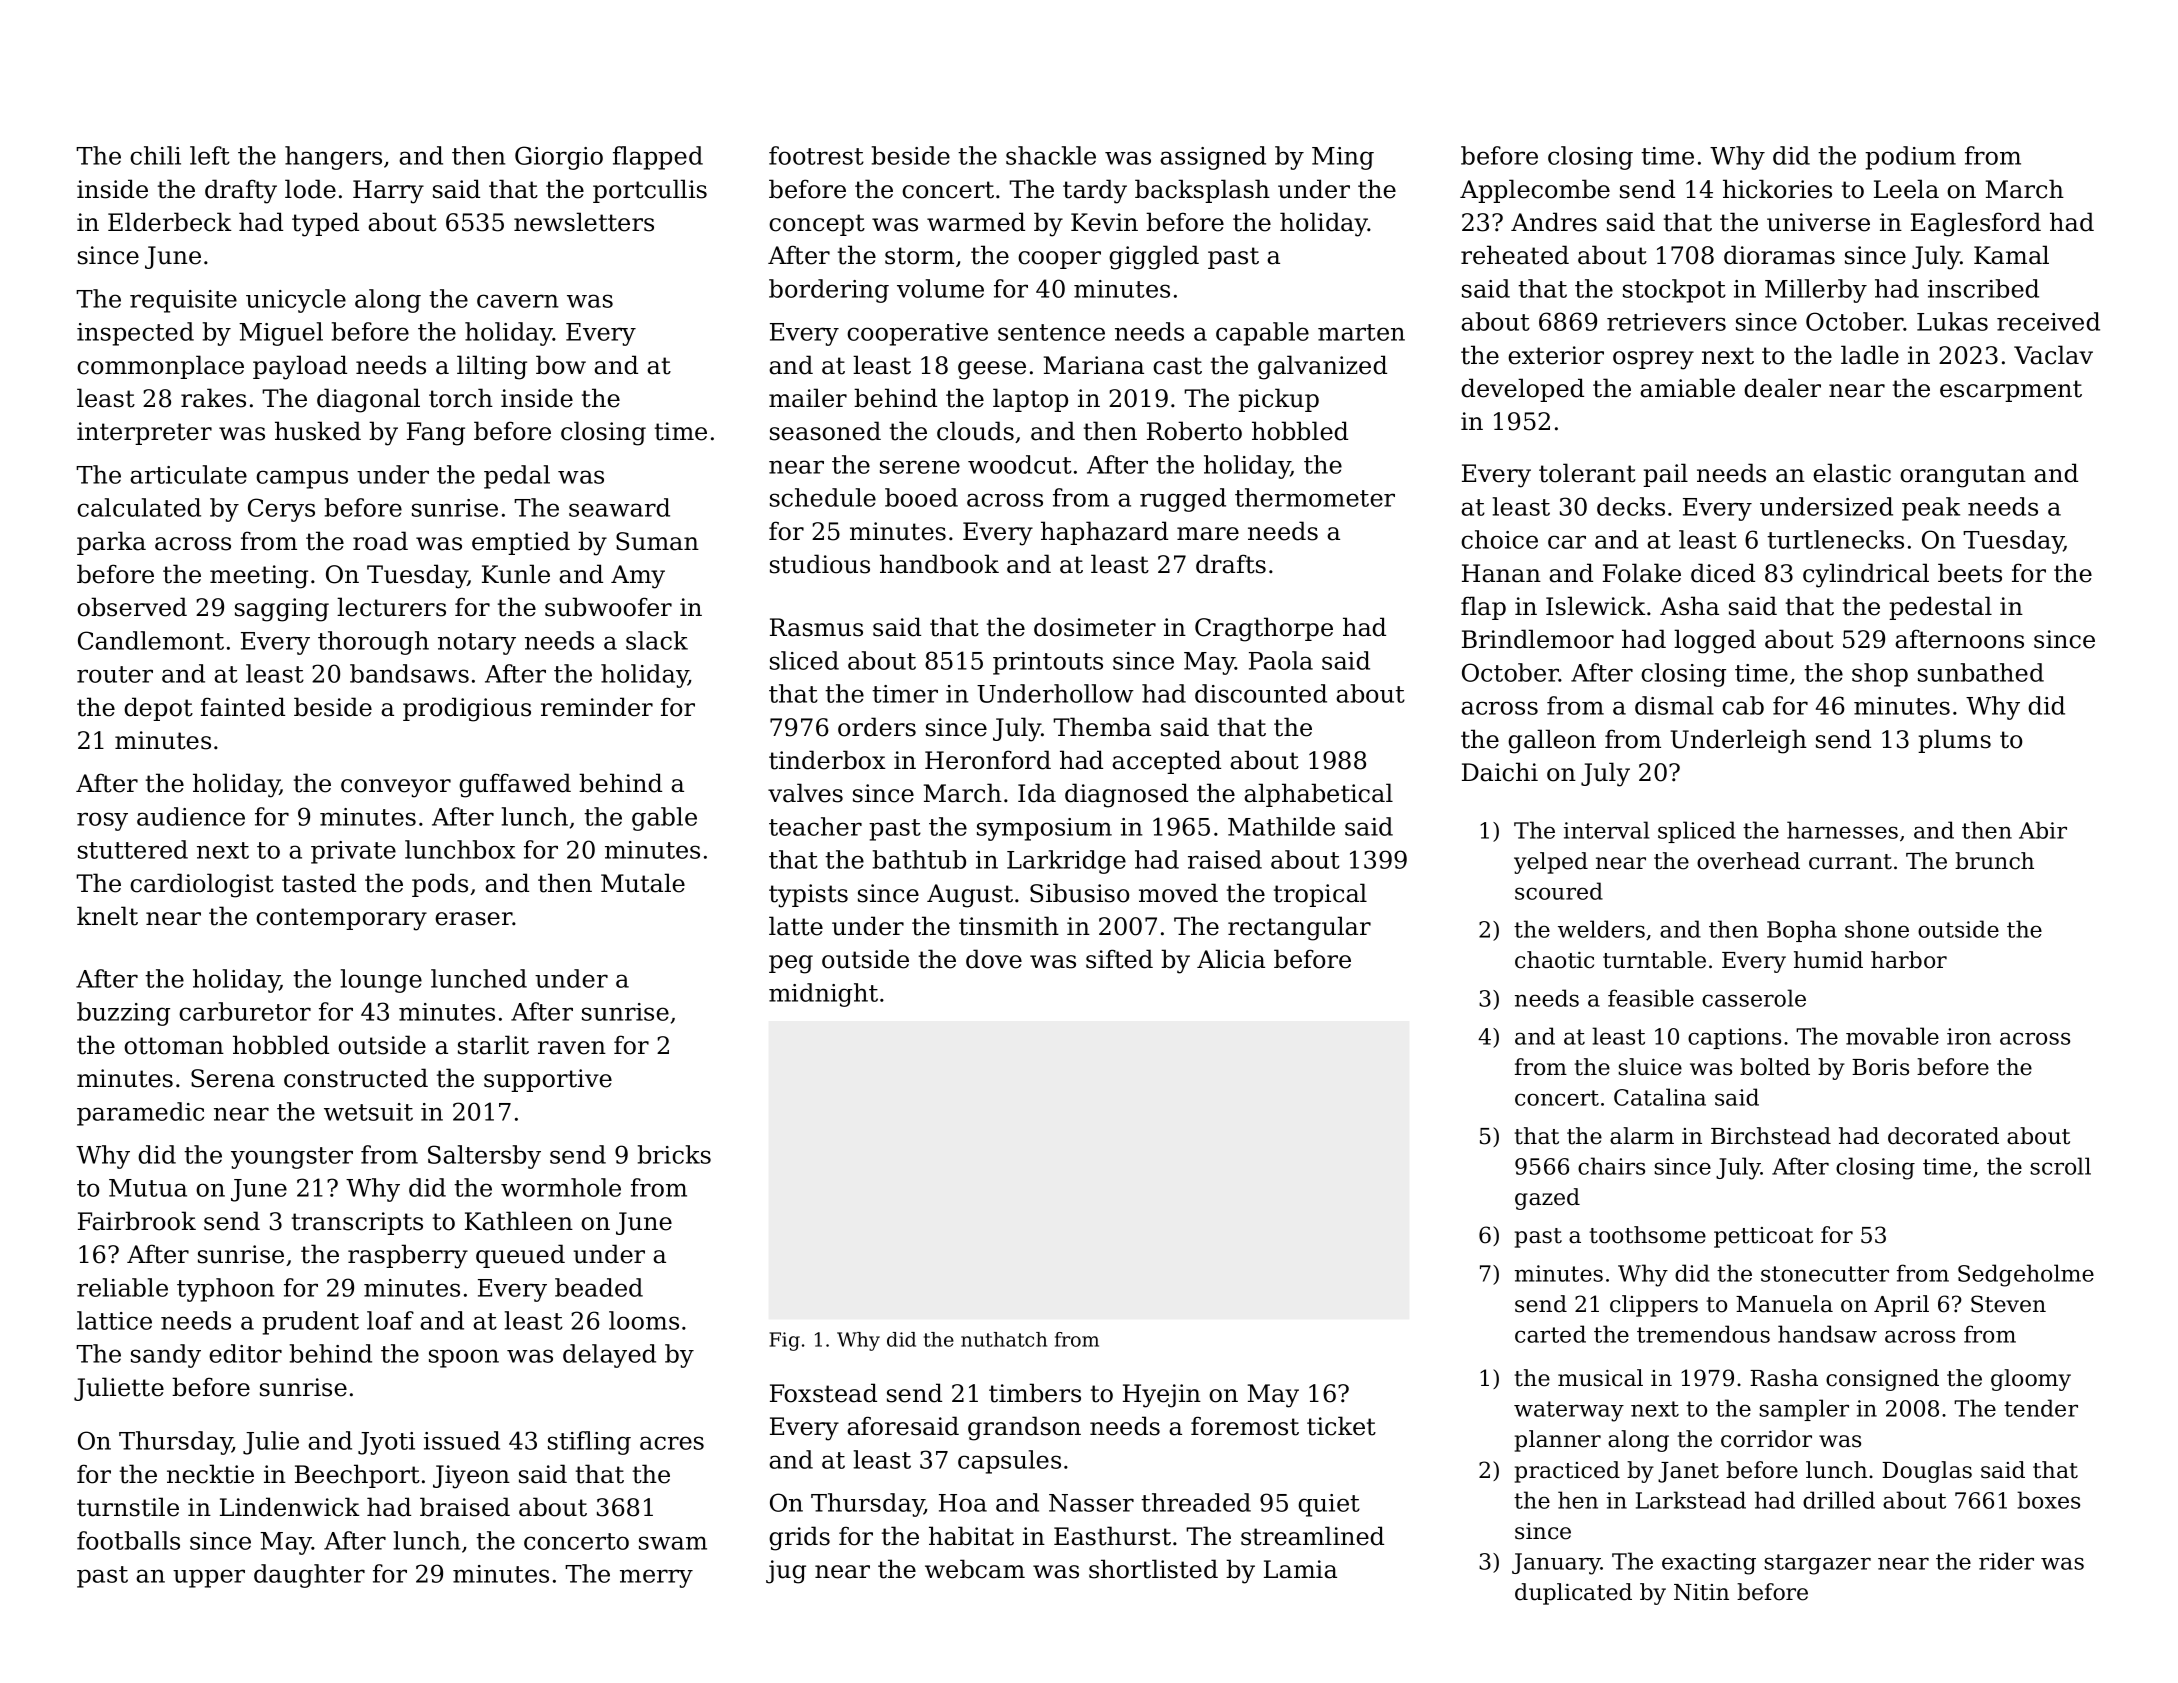 This screenshot has width=2178, height=1683. Describe the element at coordinates (1300, 1569) in the screenshot. I see `Lamia` at that location.
